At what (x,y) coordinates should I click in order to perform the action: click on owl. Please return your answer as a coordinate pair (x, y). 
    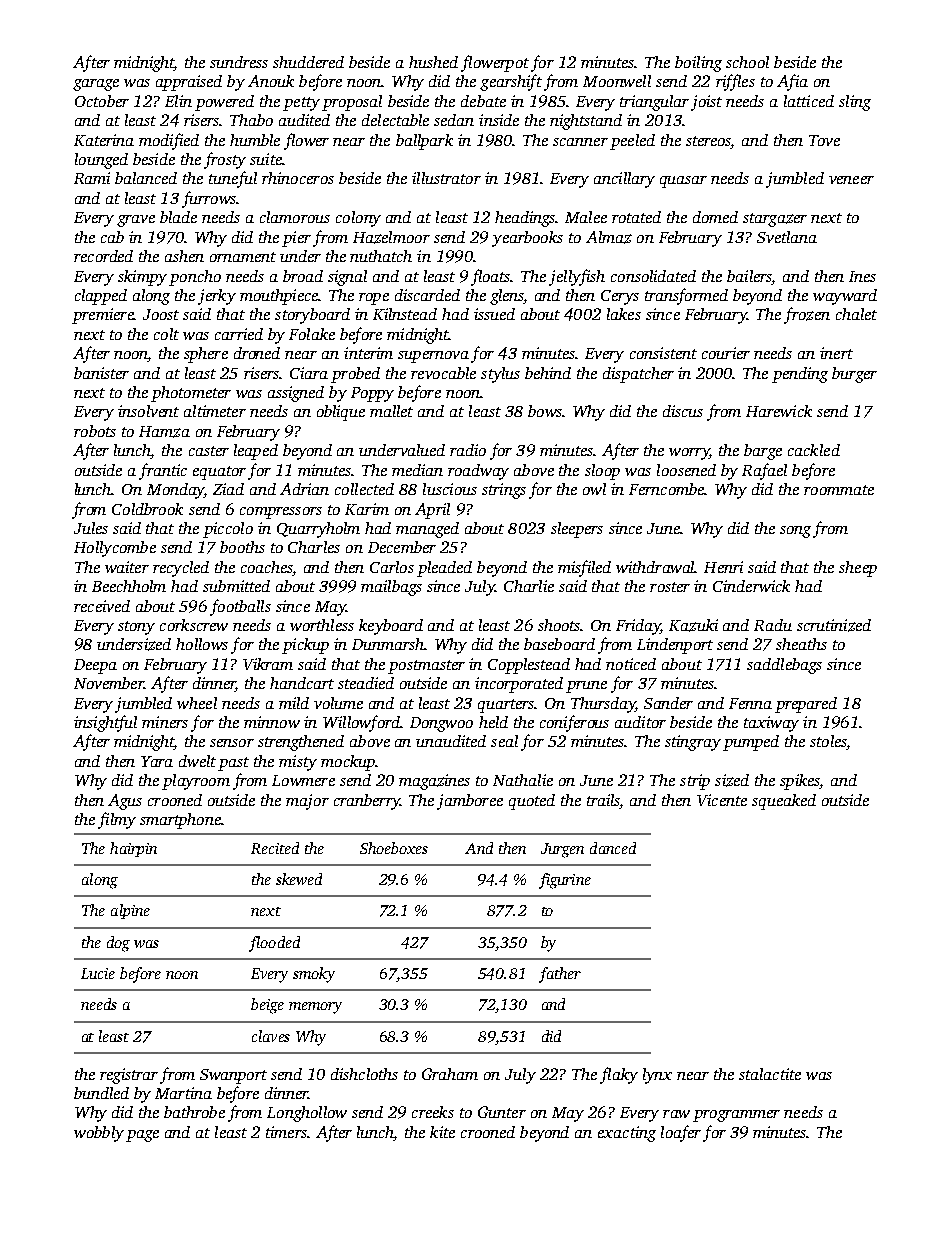
    Looking at the image, I should click on (594, 489).
